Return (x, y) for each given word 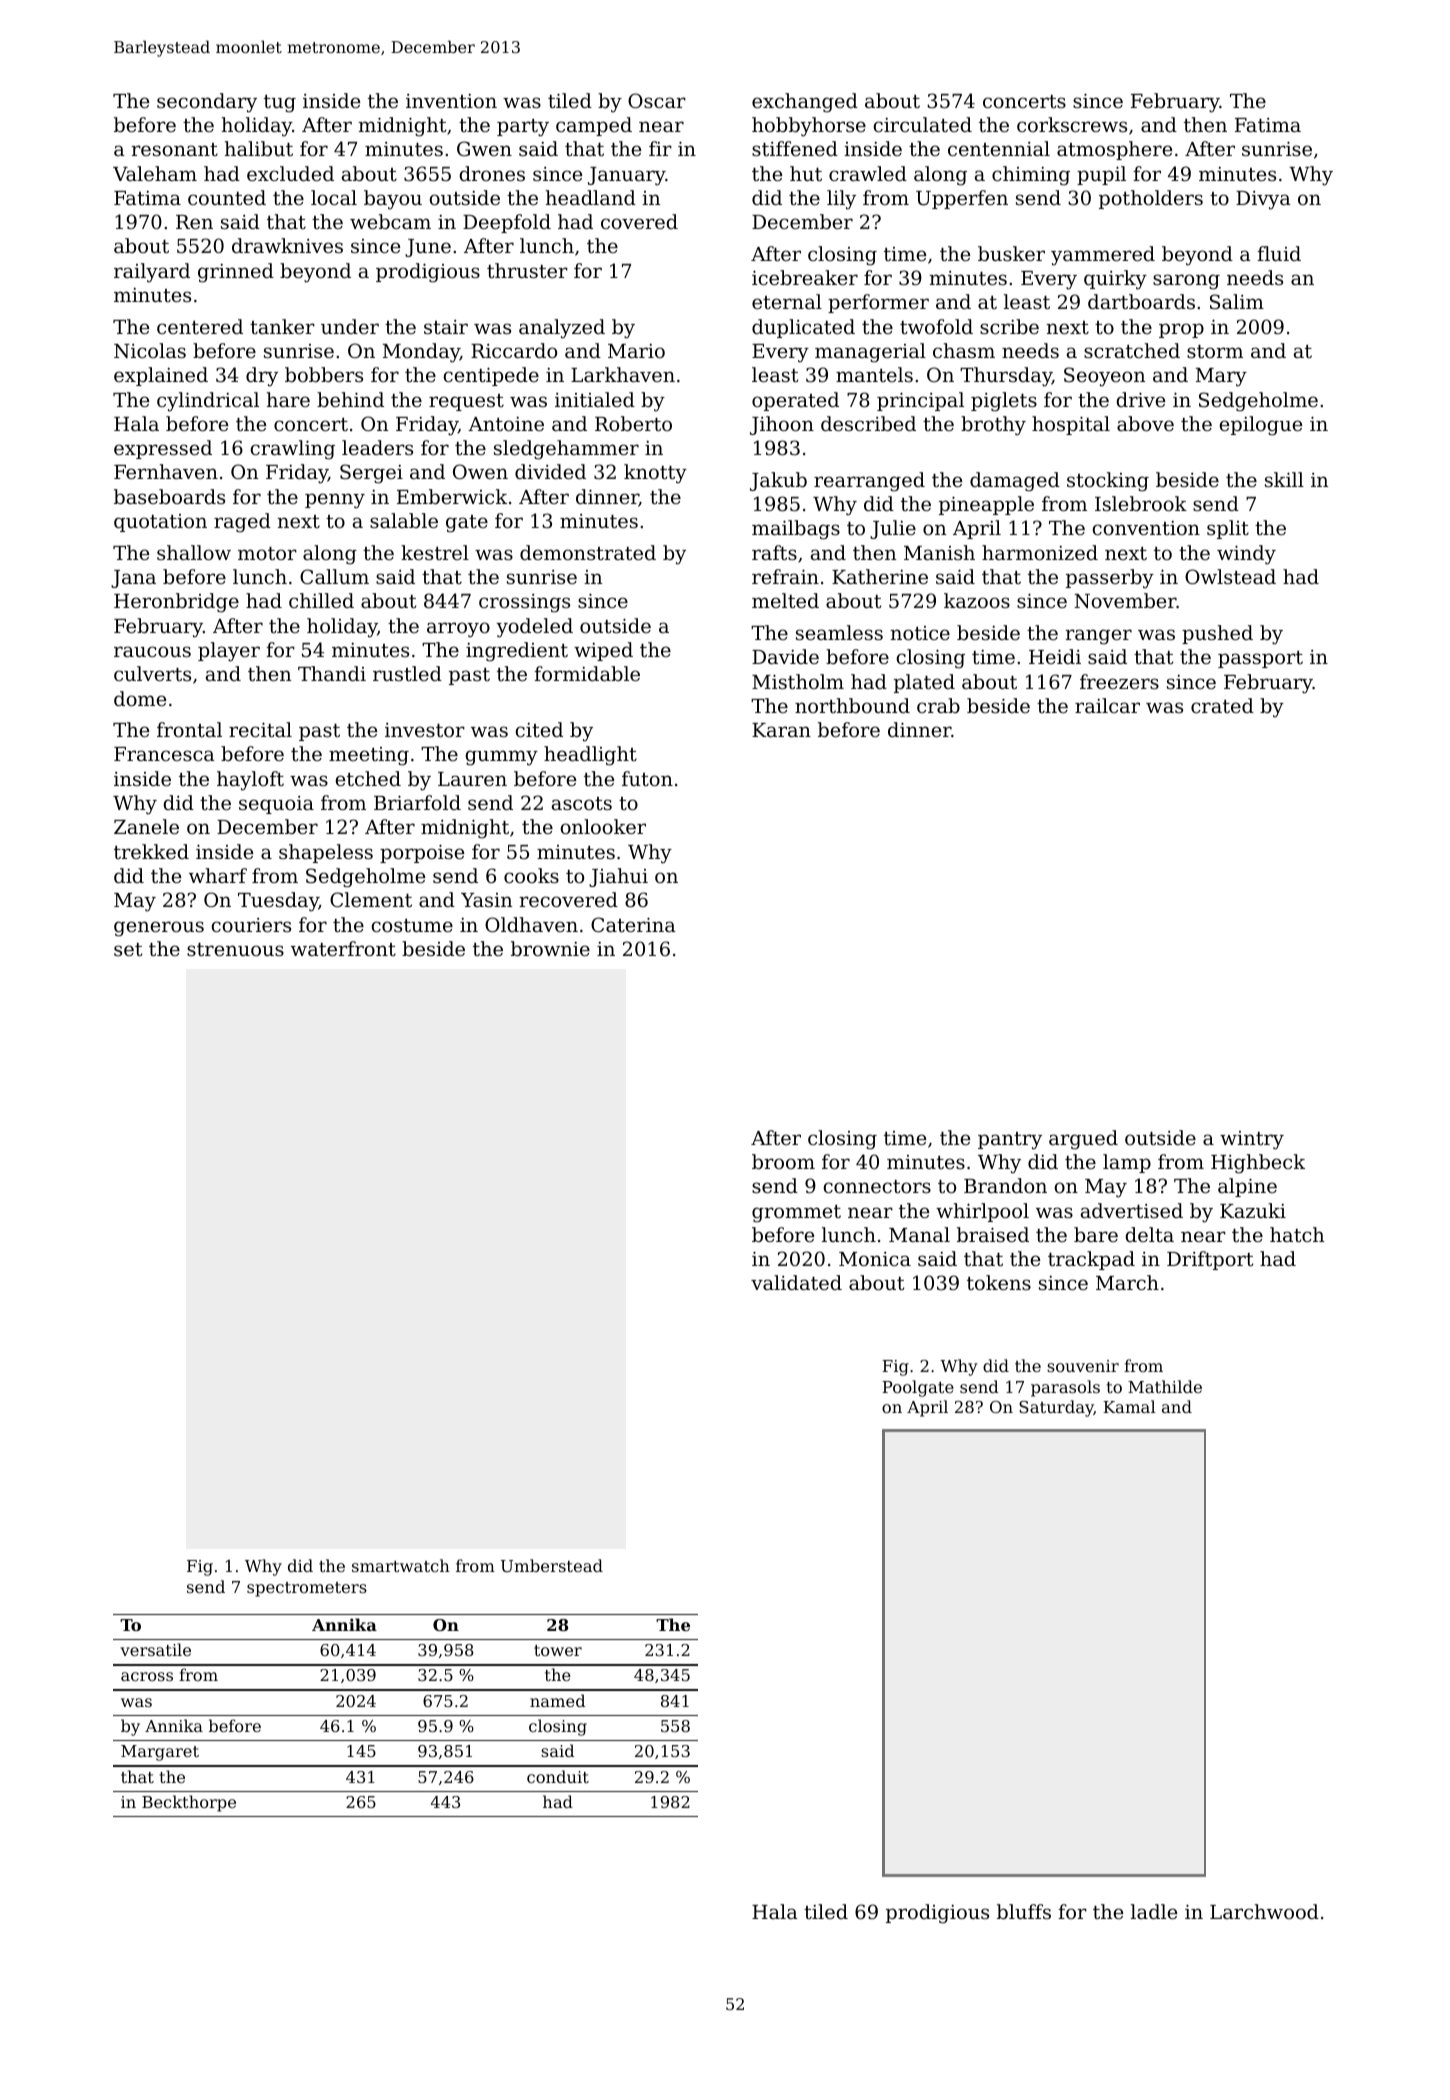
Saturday (1056, 1408)
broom (783, 1161)
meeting (369, 756)
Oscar (657, 100)
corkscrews (1072, 124)
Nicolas (150, 350)
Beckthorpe (189, 1803)
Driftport (1210, 1260)
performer (878, 303)
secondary (207, 103)
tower (558, 1650)
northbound (852, 705)
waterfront (343, 948)
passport (1260, 659)
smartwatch (401, 1565)
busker (1011, 253)
